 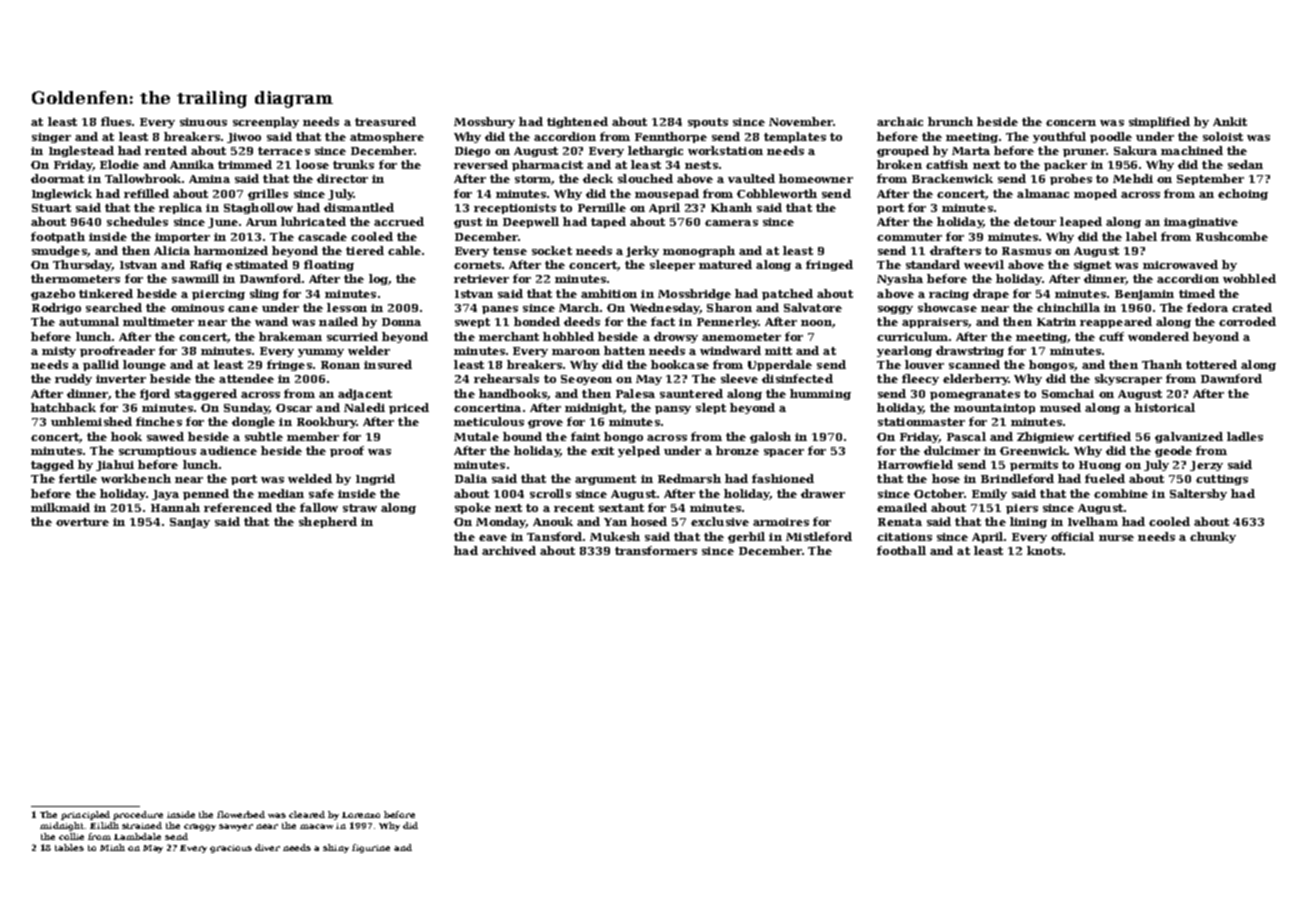 What do you see at coordinates (950, 121) in the image?
I see `brunch` at bounding box center [950, 121].
